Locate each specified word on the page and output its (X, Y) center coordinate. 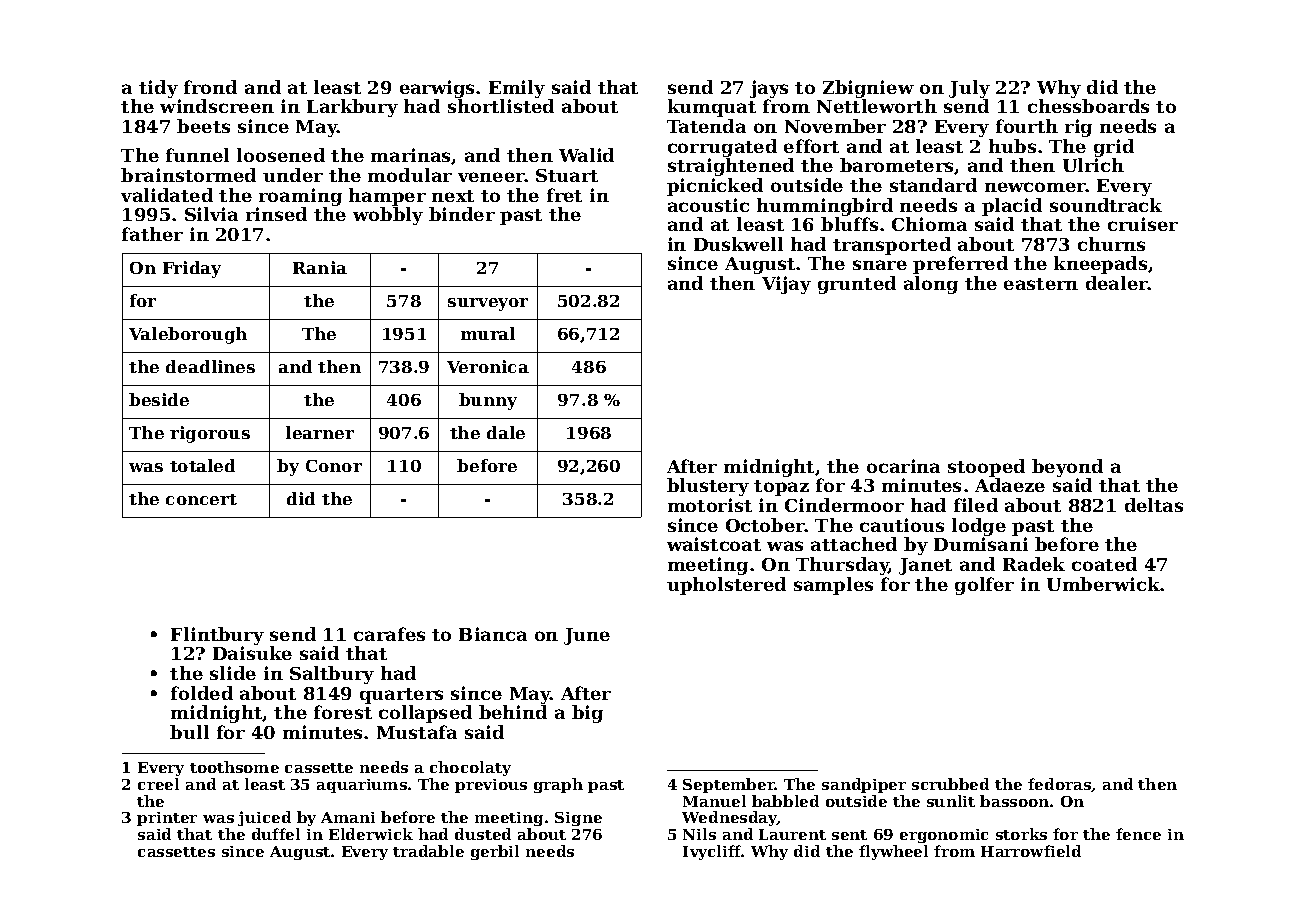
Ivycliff (712, 852)
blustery (708, 487)
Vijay (786, 285)
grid (1114, 148)
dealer (1117, 283)
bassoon (1014, 801)
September (729, 785)
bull (189, 732)
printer (167, 819)
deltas (1154, 505)
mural (488, 333)
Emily (517, 89)
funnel (197, 155)
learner (320, 432)
